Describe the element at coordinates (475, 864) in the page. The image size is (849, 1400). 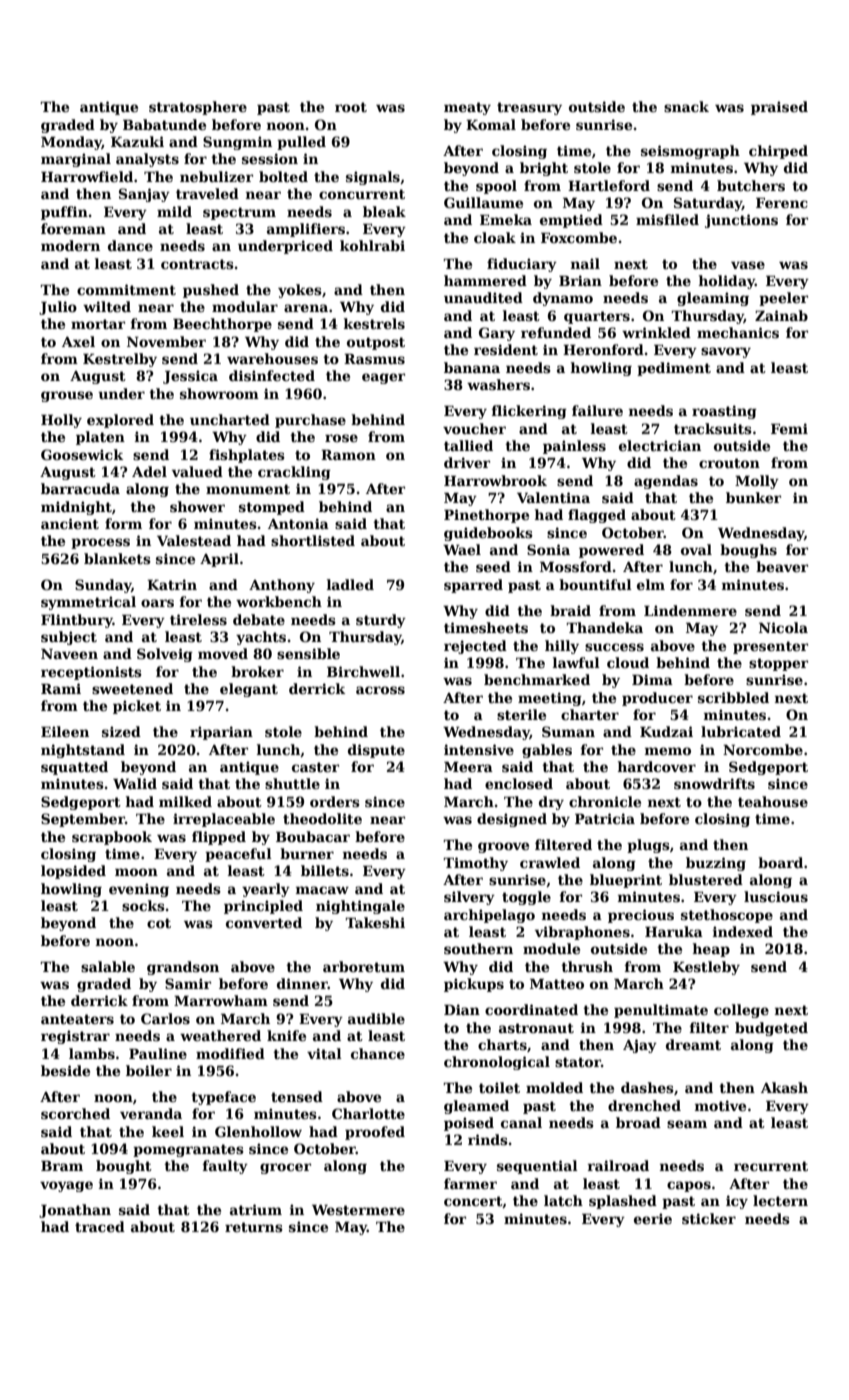
I see `Timothy` at that location.
